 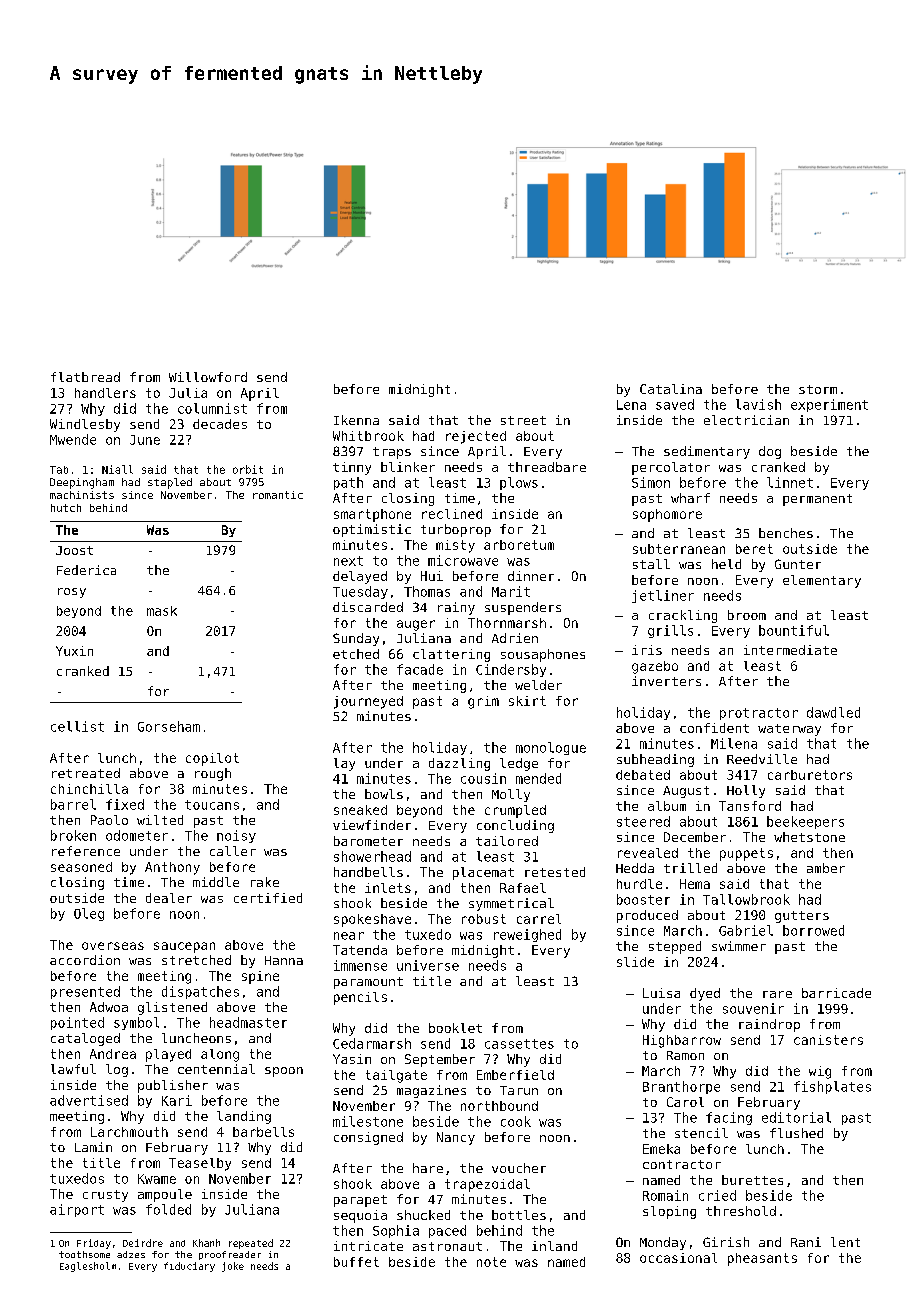 I want to click on elementary, so click(x=822, y=581).
